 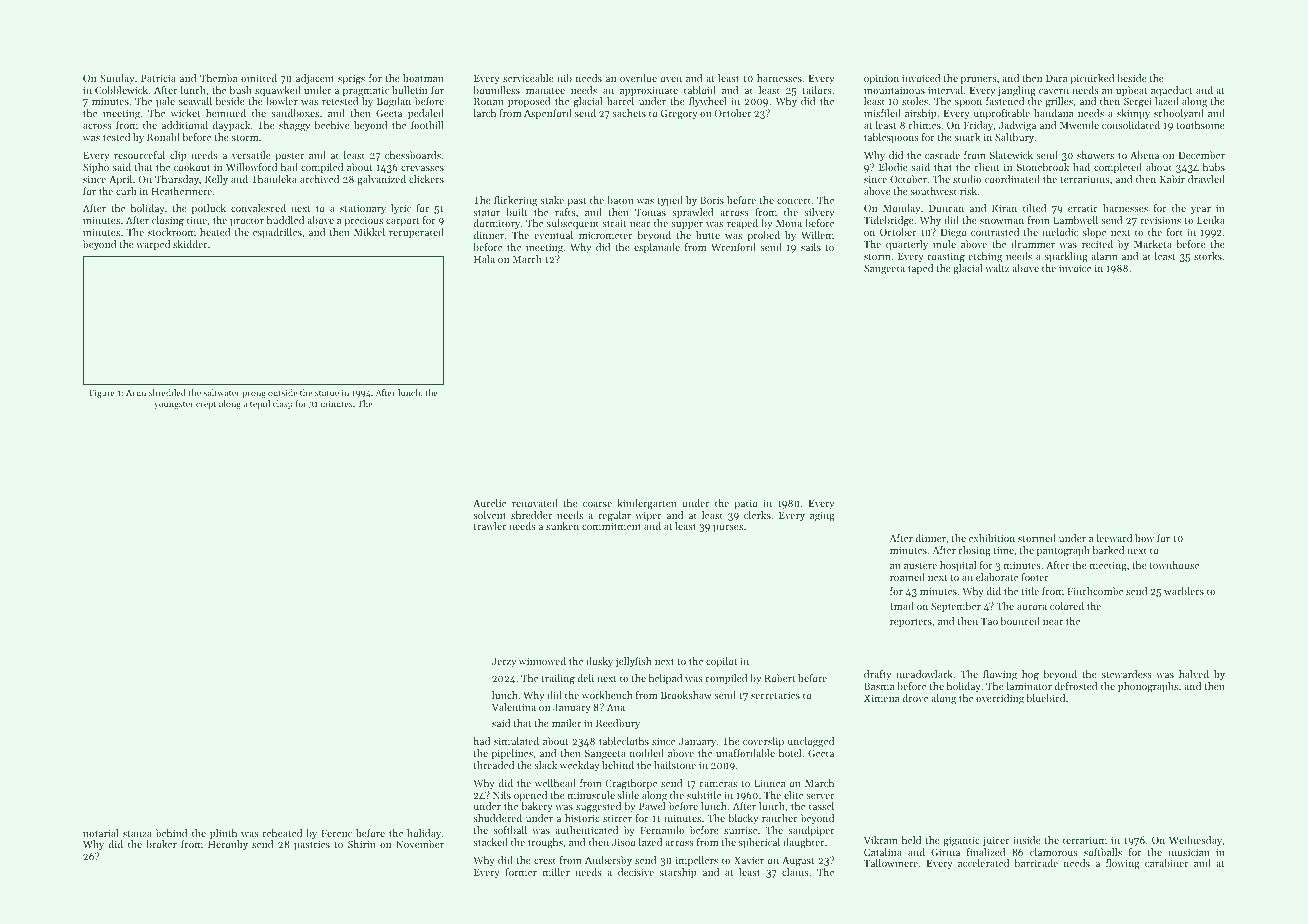 What do you see at coordinates (552, 200) in the screenshot?
I see `stake` at bounding box center [552, 200].
